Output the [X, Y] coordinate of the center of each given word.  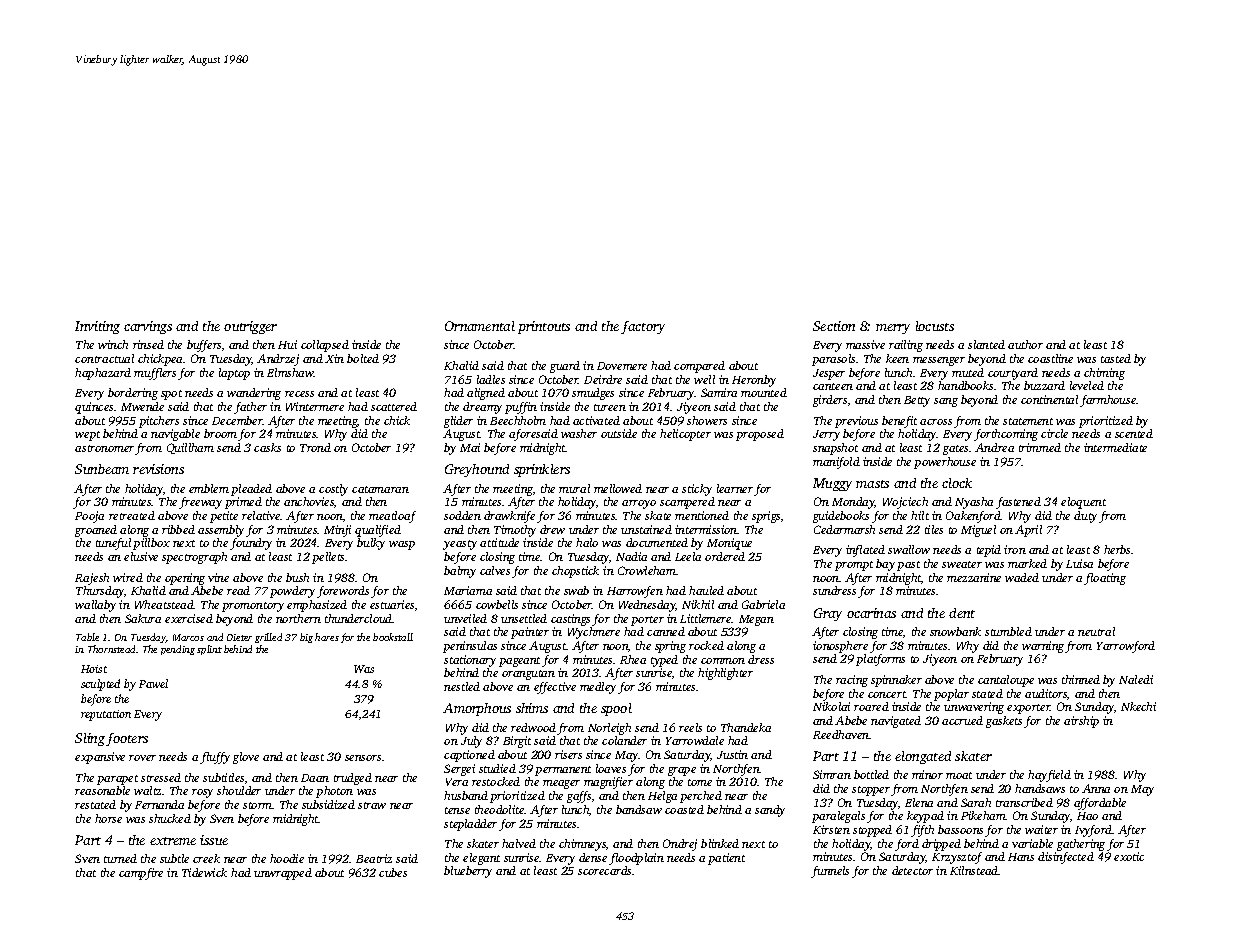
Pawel [153, 683]
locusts [935, 326]
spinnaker [896, 681]
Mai [470, 447]
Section [834, 326]
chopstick [575, 572]
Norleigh [609, 729]
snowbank [955, 631]
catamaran [380, 489]
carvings [148, 327]
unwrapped [283, 874]
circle [1054, 433]
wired [128, 577]
